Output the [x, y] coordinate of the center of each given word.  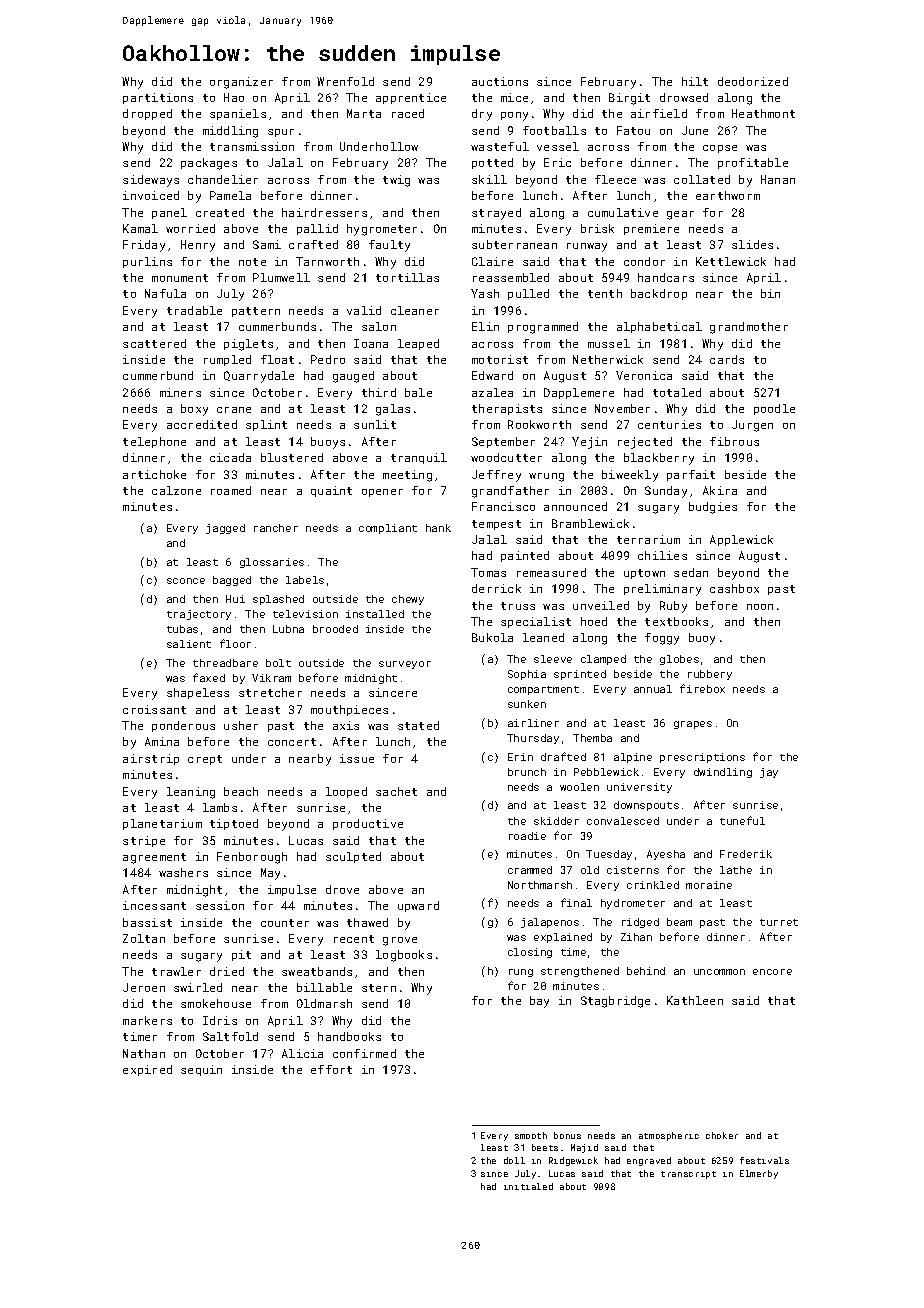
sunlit [375, 424]
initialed [528, 1186]
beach [241, 791]
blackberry [659, 459]
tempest [496, 525]
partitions [158, 98]
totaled [677, 392]
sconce [186, 581]
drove [342, 889]
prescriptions [702, 758]
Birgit [629, 99]
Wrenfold [345, 81]
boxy [194, 410]
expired [147, 1070]
